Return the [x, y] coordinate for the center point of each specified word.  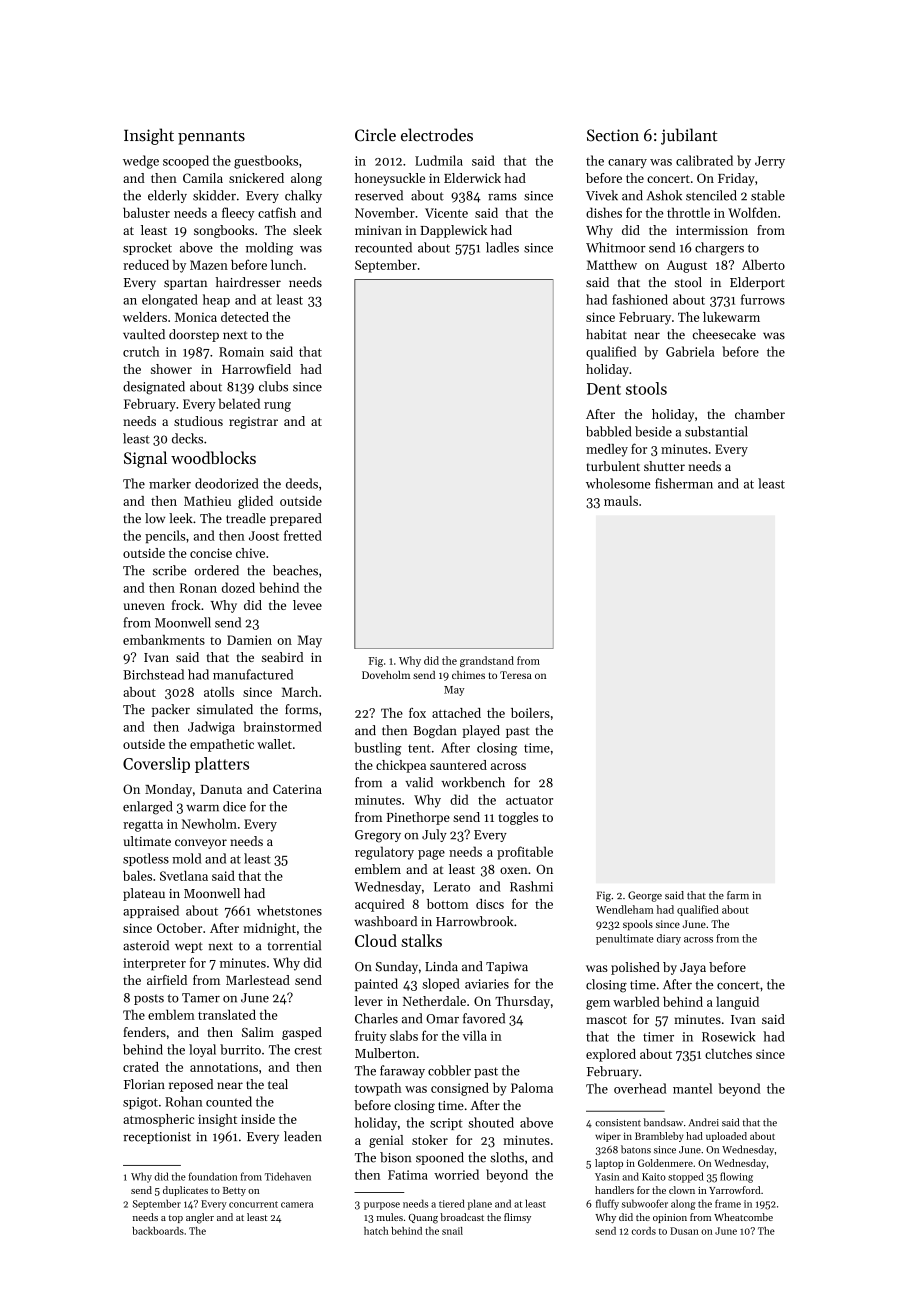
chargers [719, 249]
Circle [375, 135]
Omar [442, 1019]
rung [277, 407]
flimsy [517, 1218]
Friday [736, 179]
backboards [158, 1231]
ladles [502, 247]
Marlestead [258, 980]
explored [611, 1055]
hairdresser [248, 282]
